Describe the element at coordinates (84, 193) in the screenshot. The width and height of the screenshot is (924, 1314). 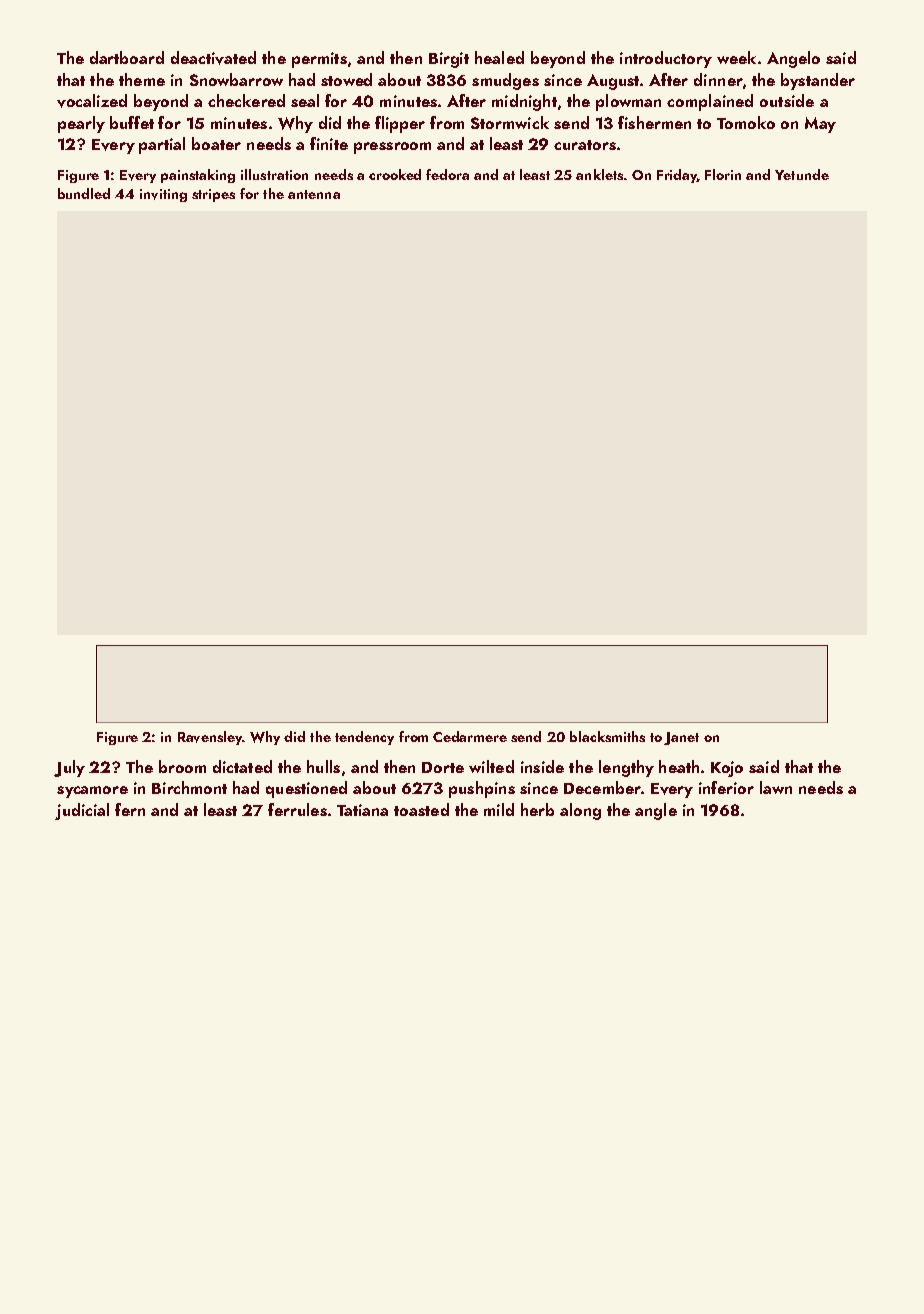
I see `bundled` at that location.
